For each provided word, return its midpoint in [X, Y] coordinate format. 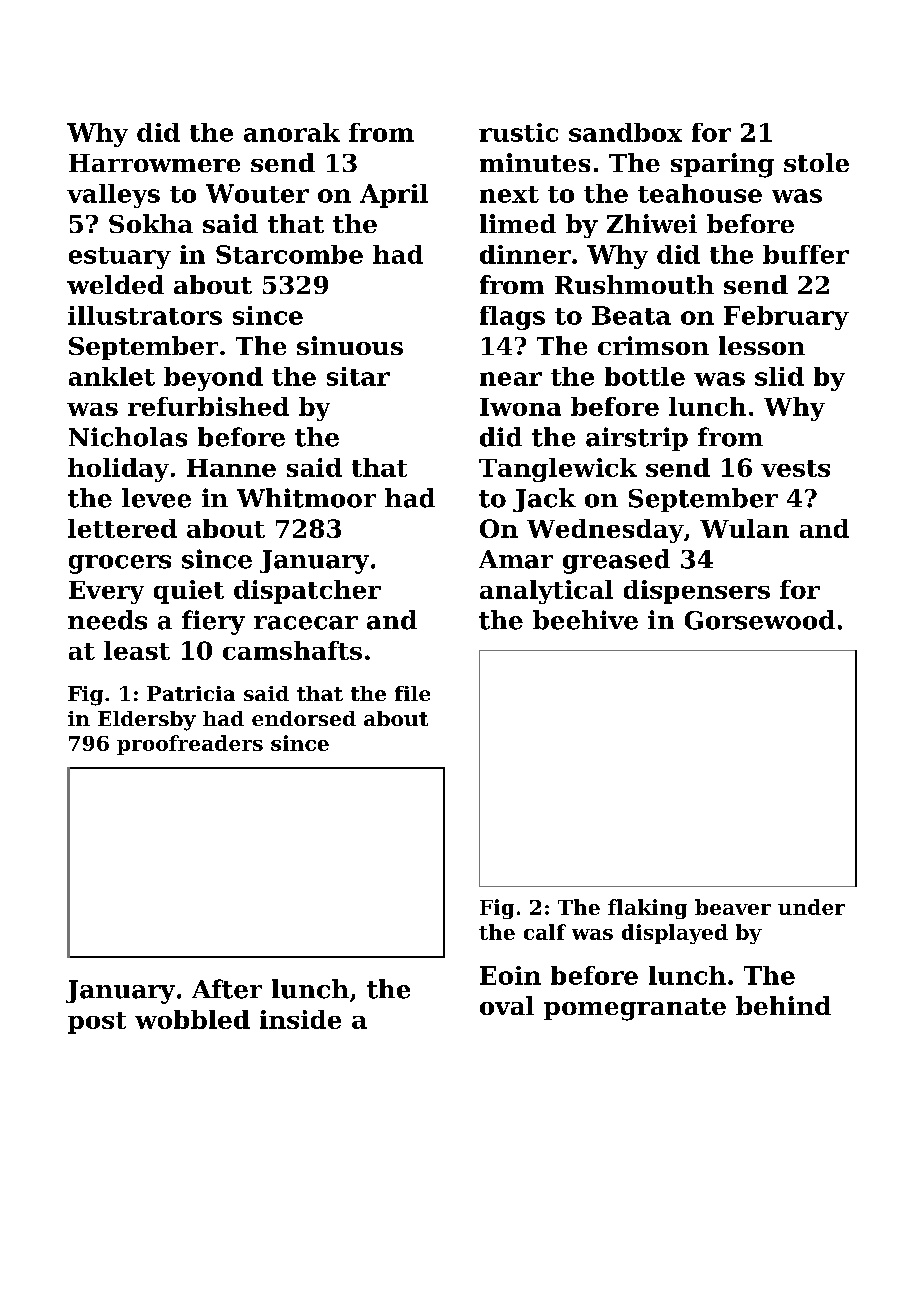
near [511, 379]
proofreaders [190, 745]
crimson [653, 345]
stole [816, 162]
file [412, 693]
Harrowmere [154, 163]
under [811, 907]
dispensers [697, 592]
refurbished [208, 406]
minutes [535, 162]
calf [545, 932]
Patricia [191, 693]
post [97, 1023]
